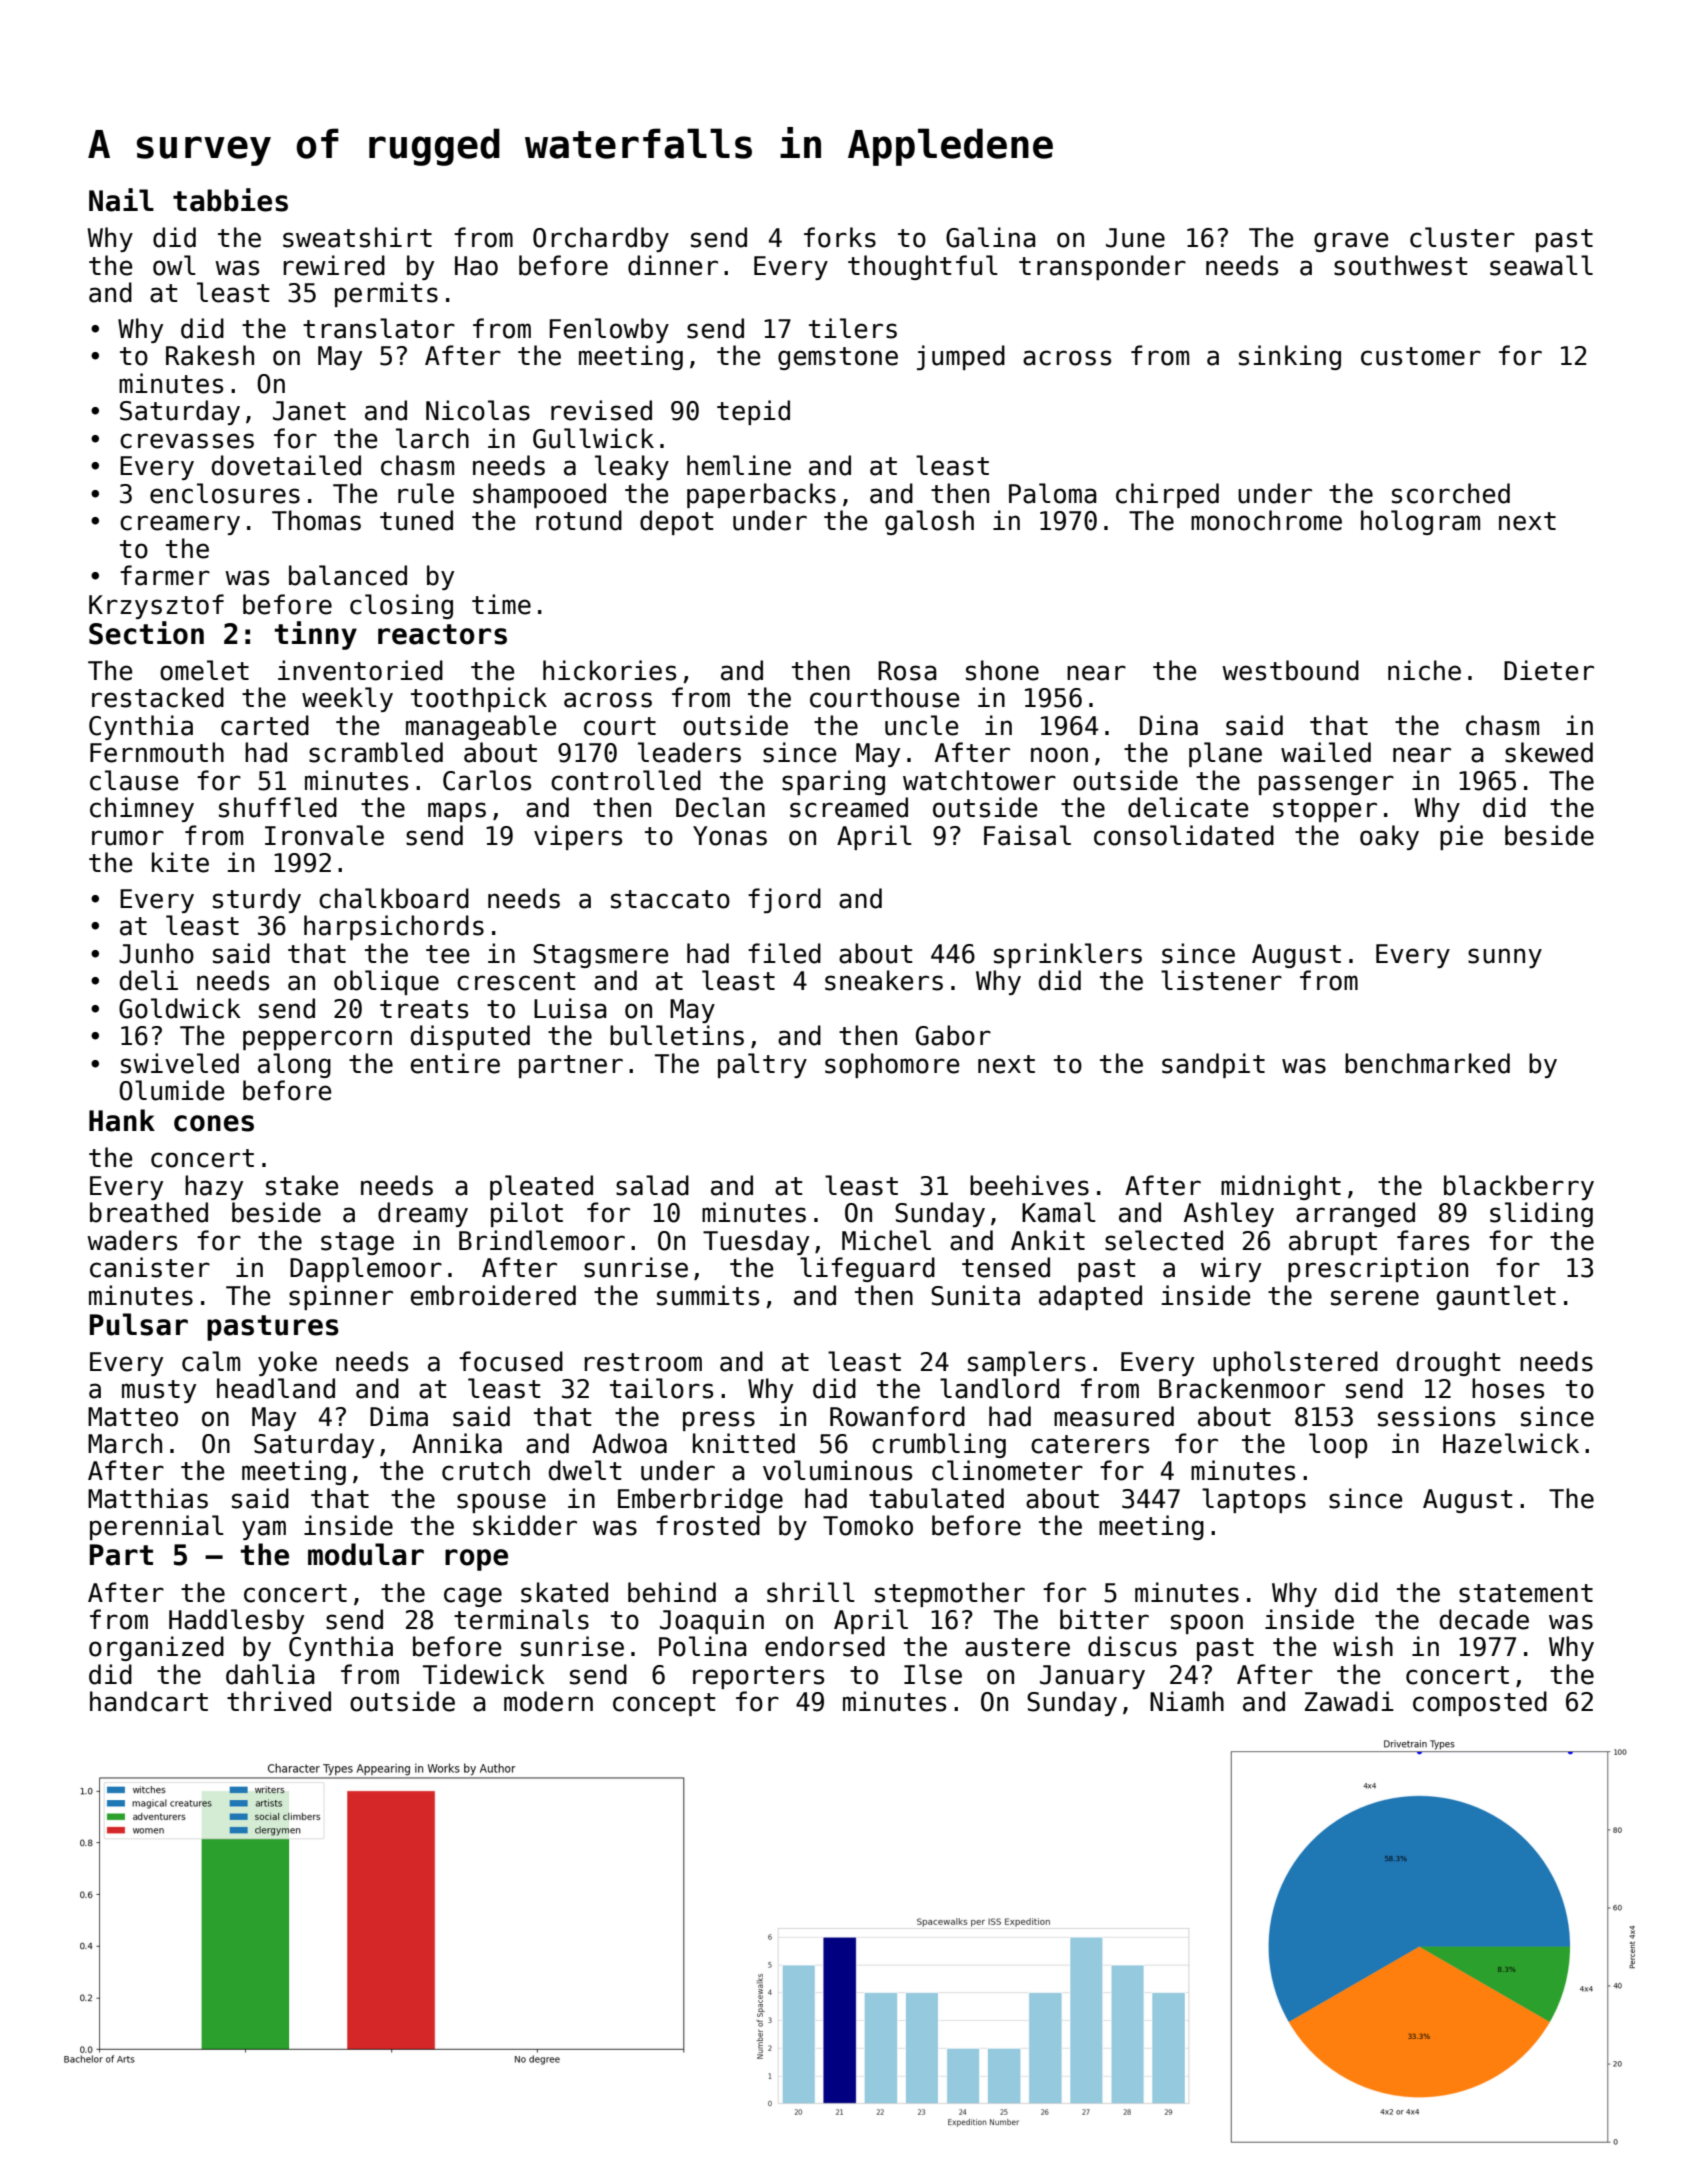 The width and height of the screenshot is (1683, 2178). I want to click on tabbies, so click(230, 200).
